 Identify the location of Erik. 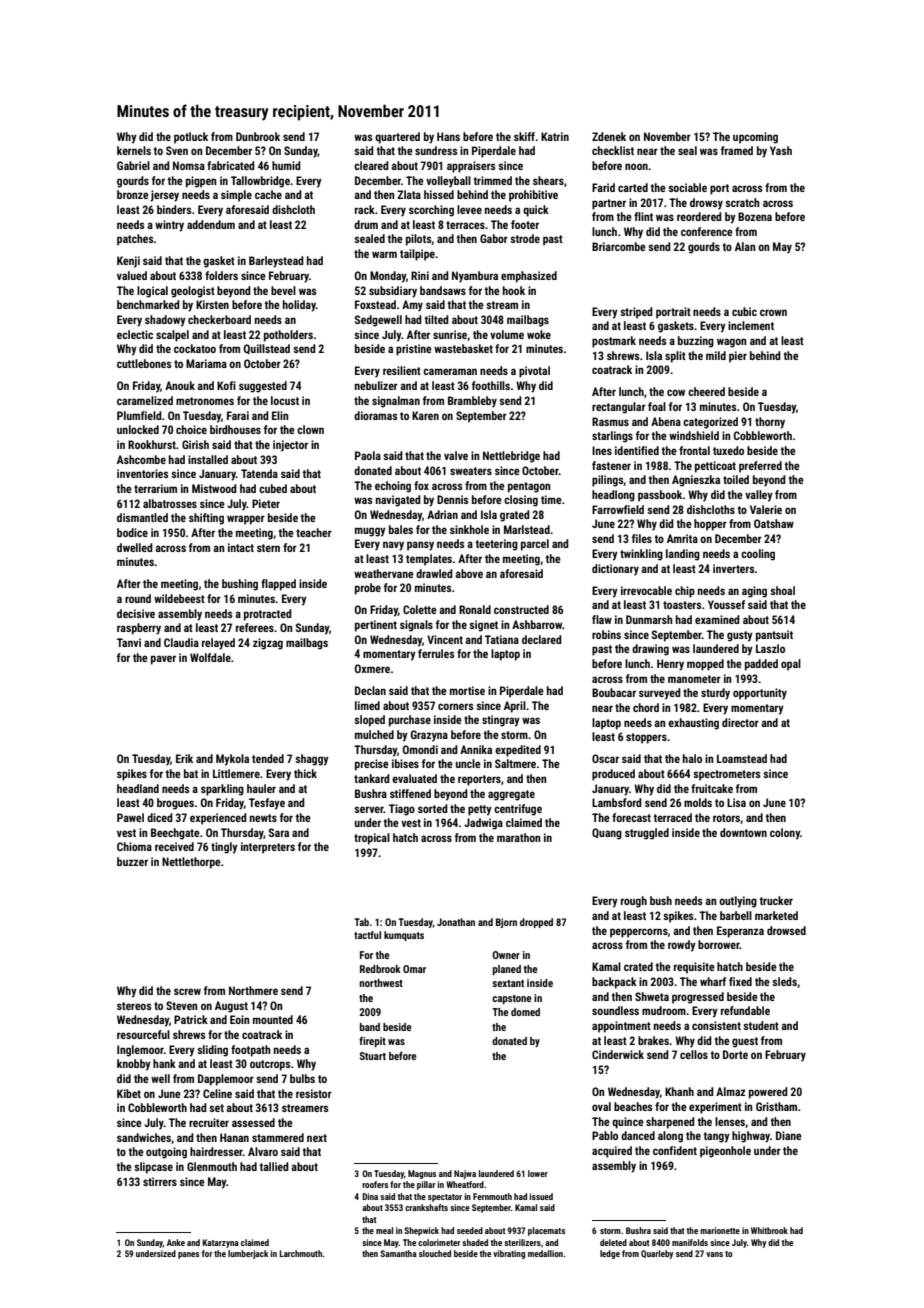
(184, 758).
